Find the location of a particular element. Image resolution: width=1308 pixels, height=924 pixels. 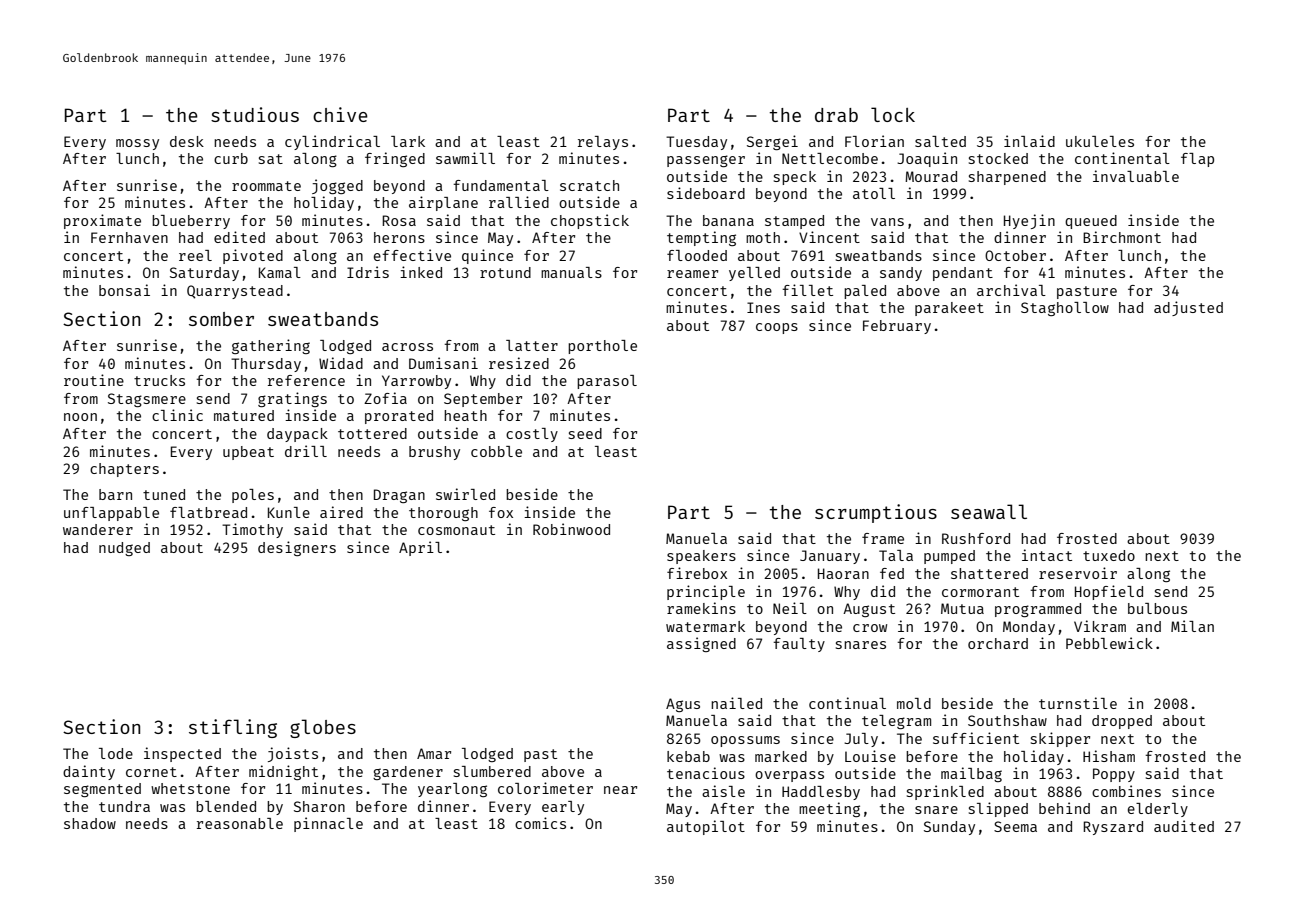

chive is located at coordinates (340, 114).
